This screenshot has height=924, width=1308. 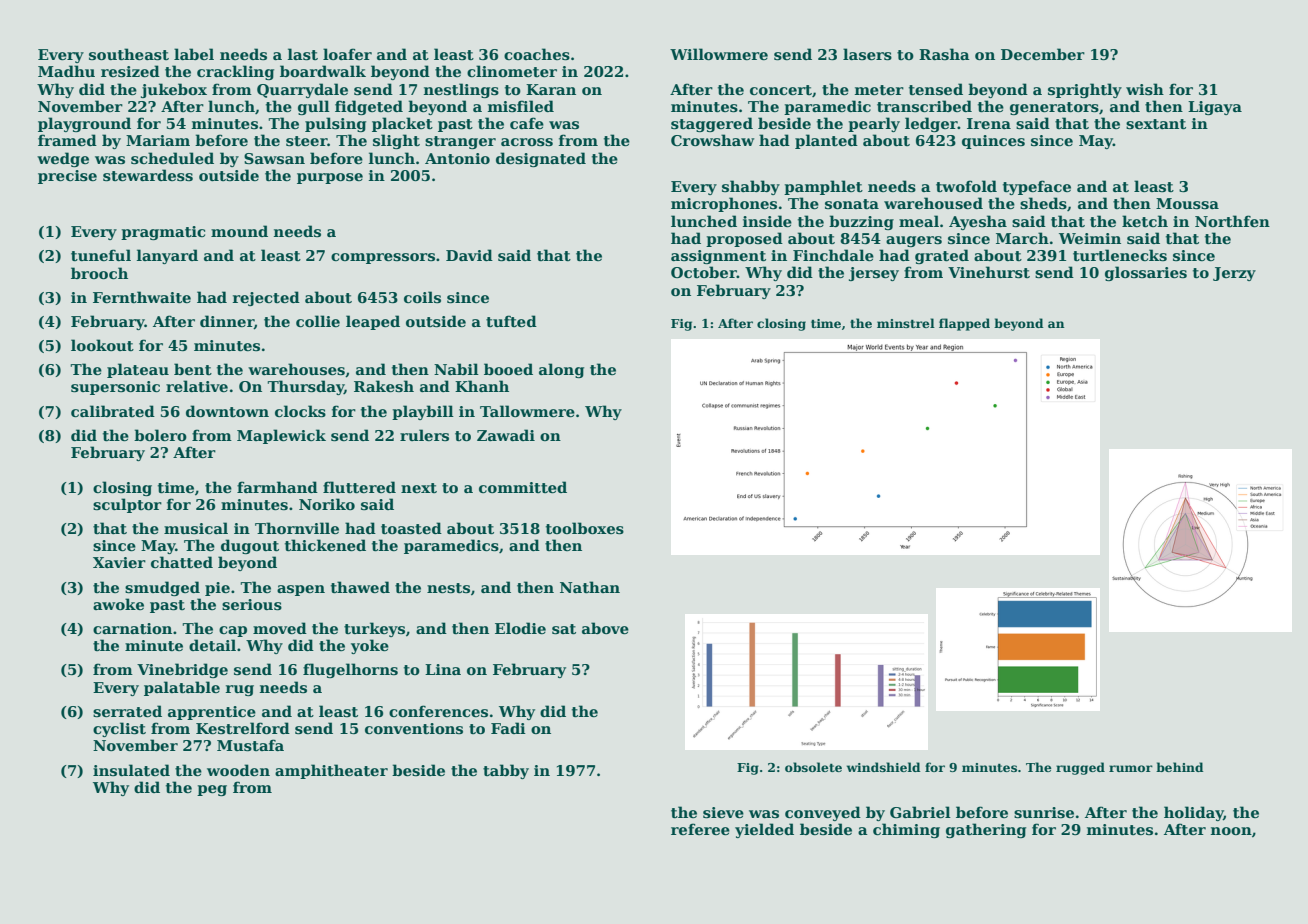 I want to click on palatable, so click(x=182, y=688).
